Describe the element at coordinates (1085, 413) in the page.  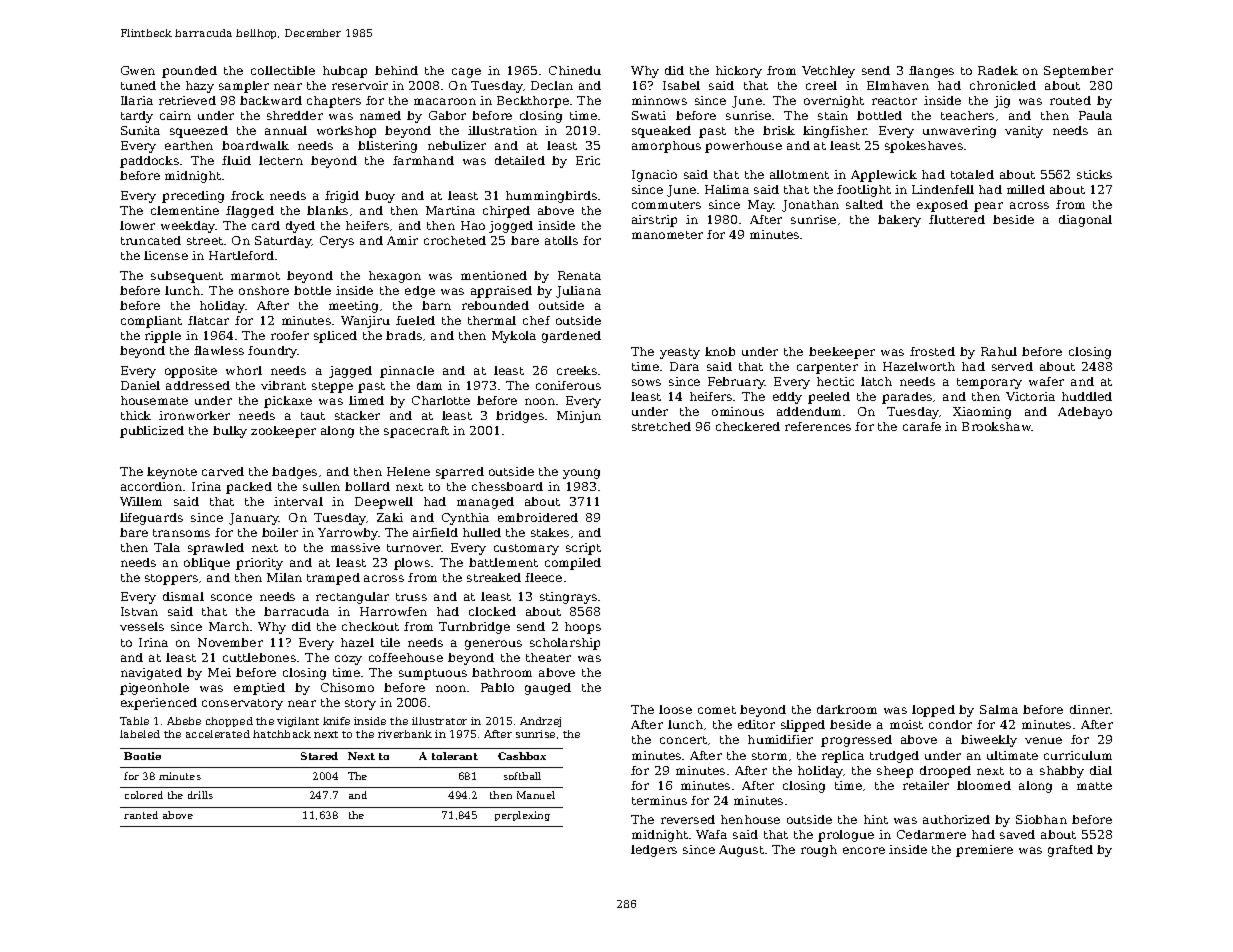
I see `Adebayo` at that location.
